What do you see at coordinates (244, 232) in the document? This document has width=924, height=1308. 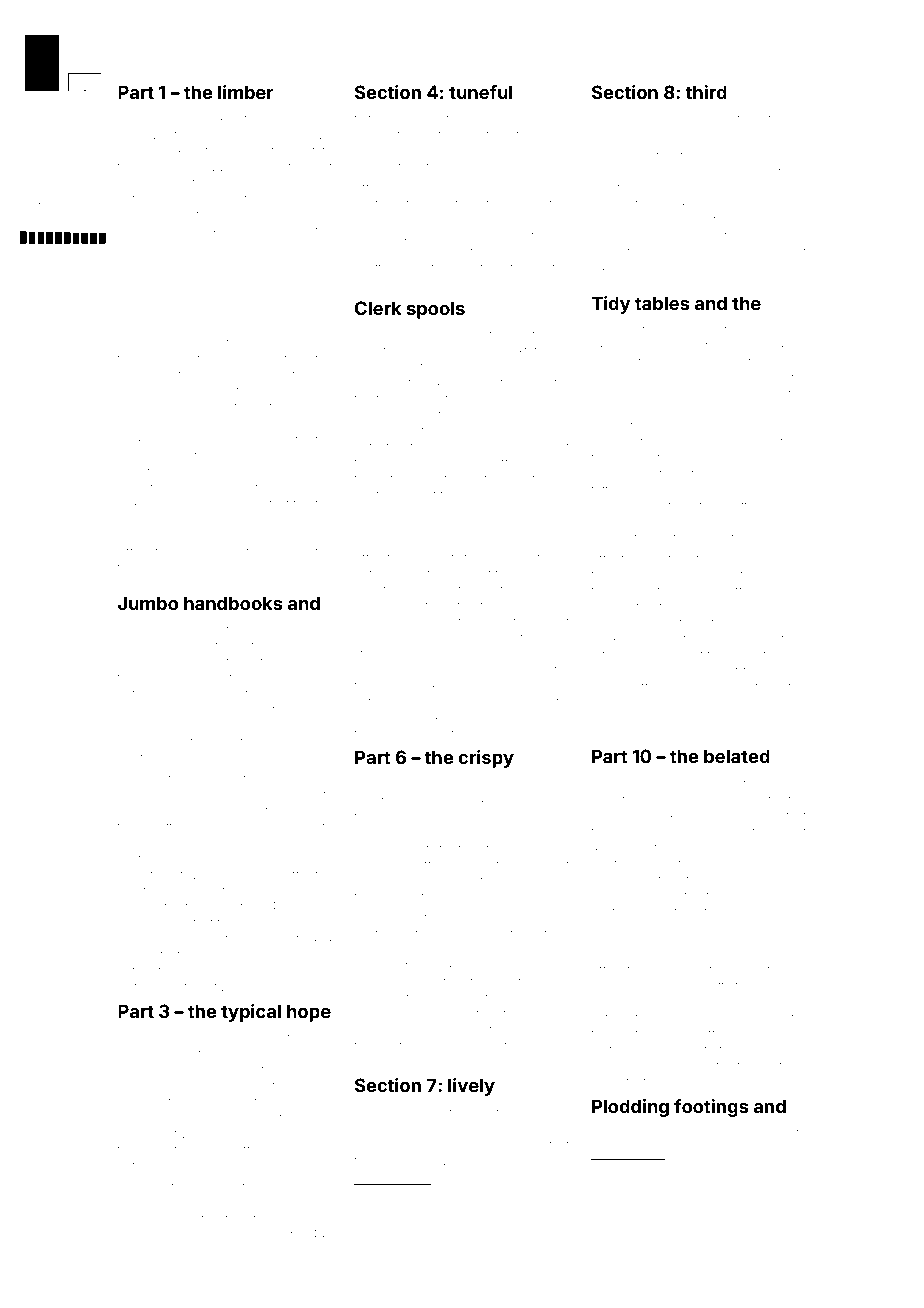 I see `yelled` at bounding box center [244, 232].
